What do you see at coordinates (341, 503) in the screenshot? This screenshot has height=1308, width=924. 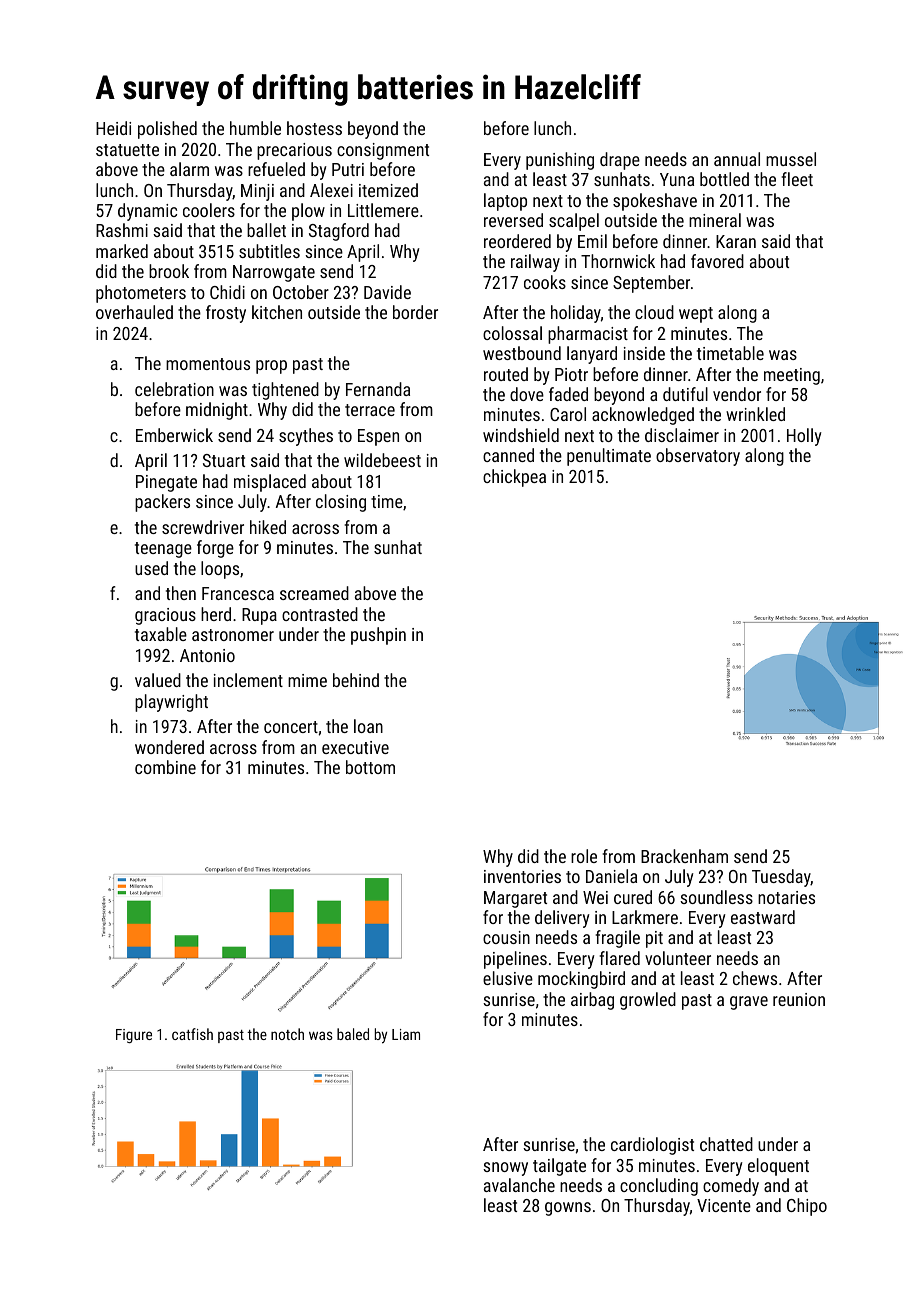 I see `closing` at bounding box center [341, 503].
